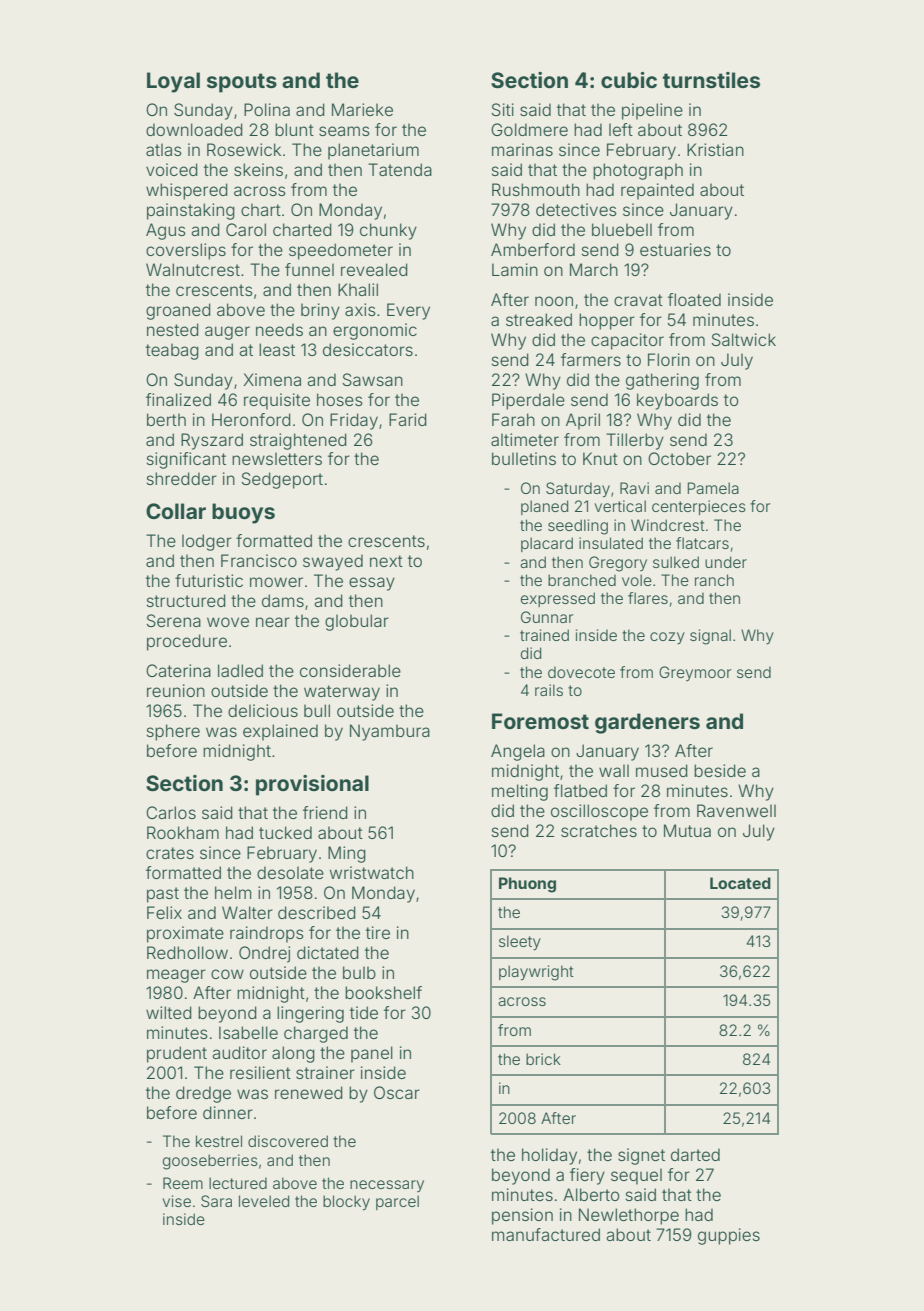  Describe the element at coordinates (216, 1201) in the screenshot. I see `Sara` at that location.
